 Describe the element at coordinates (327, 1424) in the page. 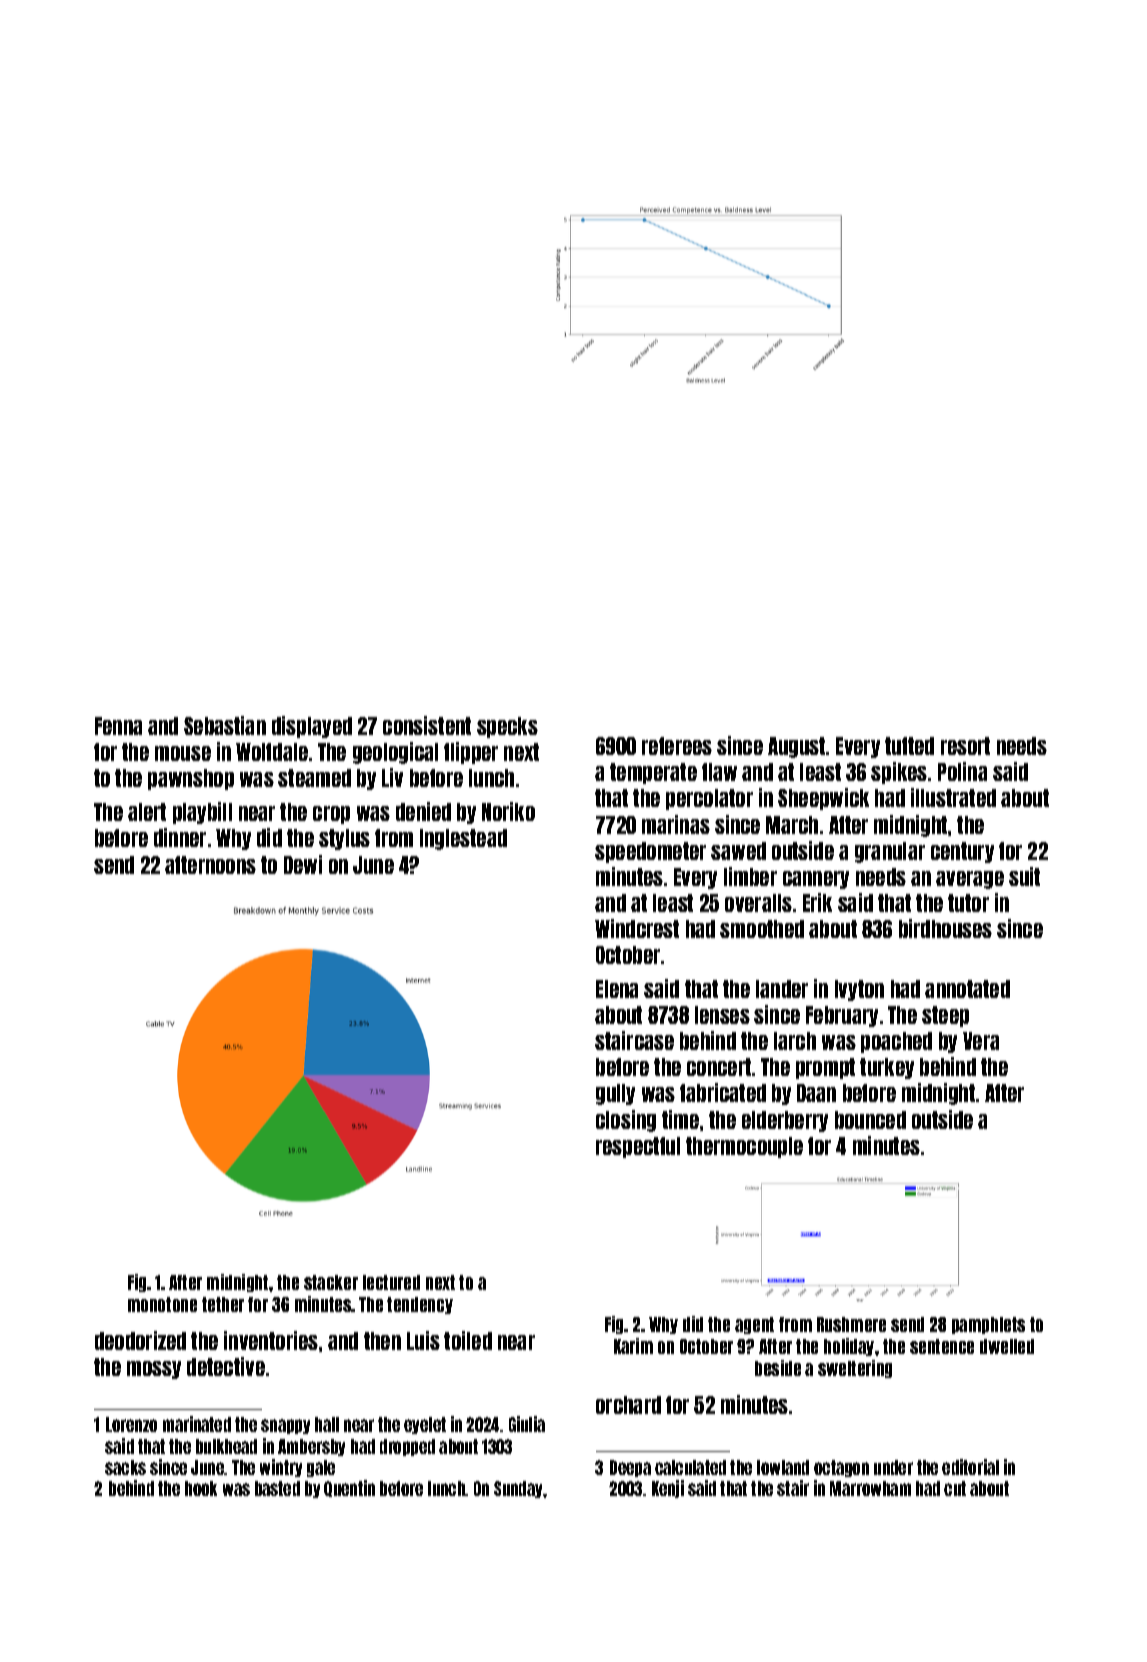

I see `hall` at that location.
